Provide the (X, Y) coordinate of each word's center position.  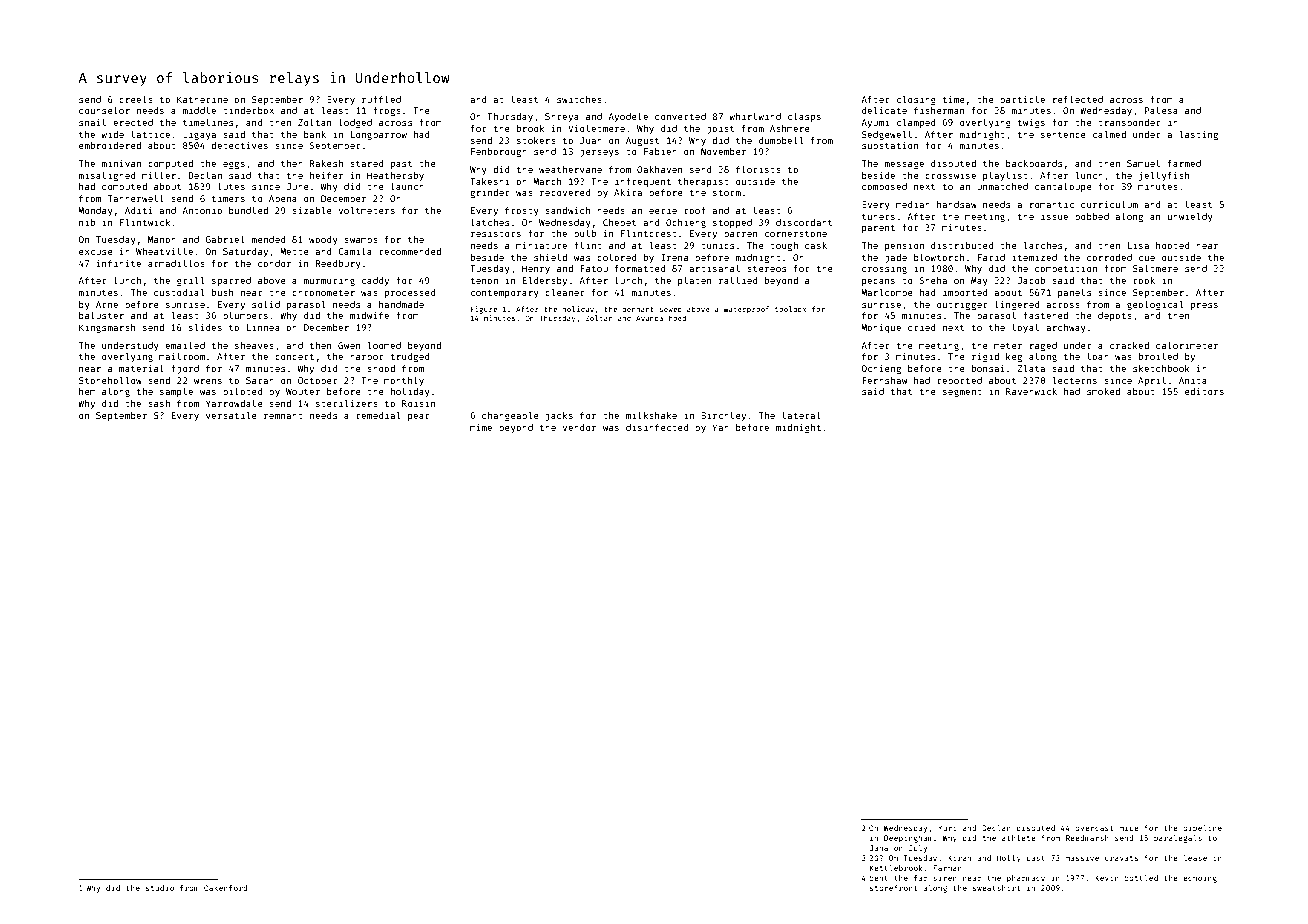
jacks (559, 416)
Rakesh (326, 163)
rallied (738, 280)
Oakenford (225, 888)
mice (1129, 828)
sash (159, 403)
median (913, 204)
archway (1066, 328)
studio (160, 888)
